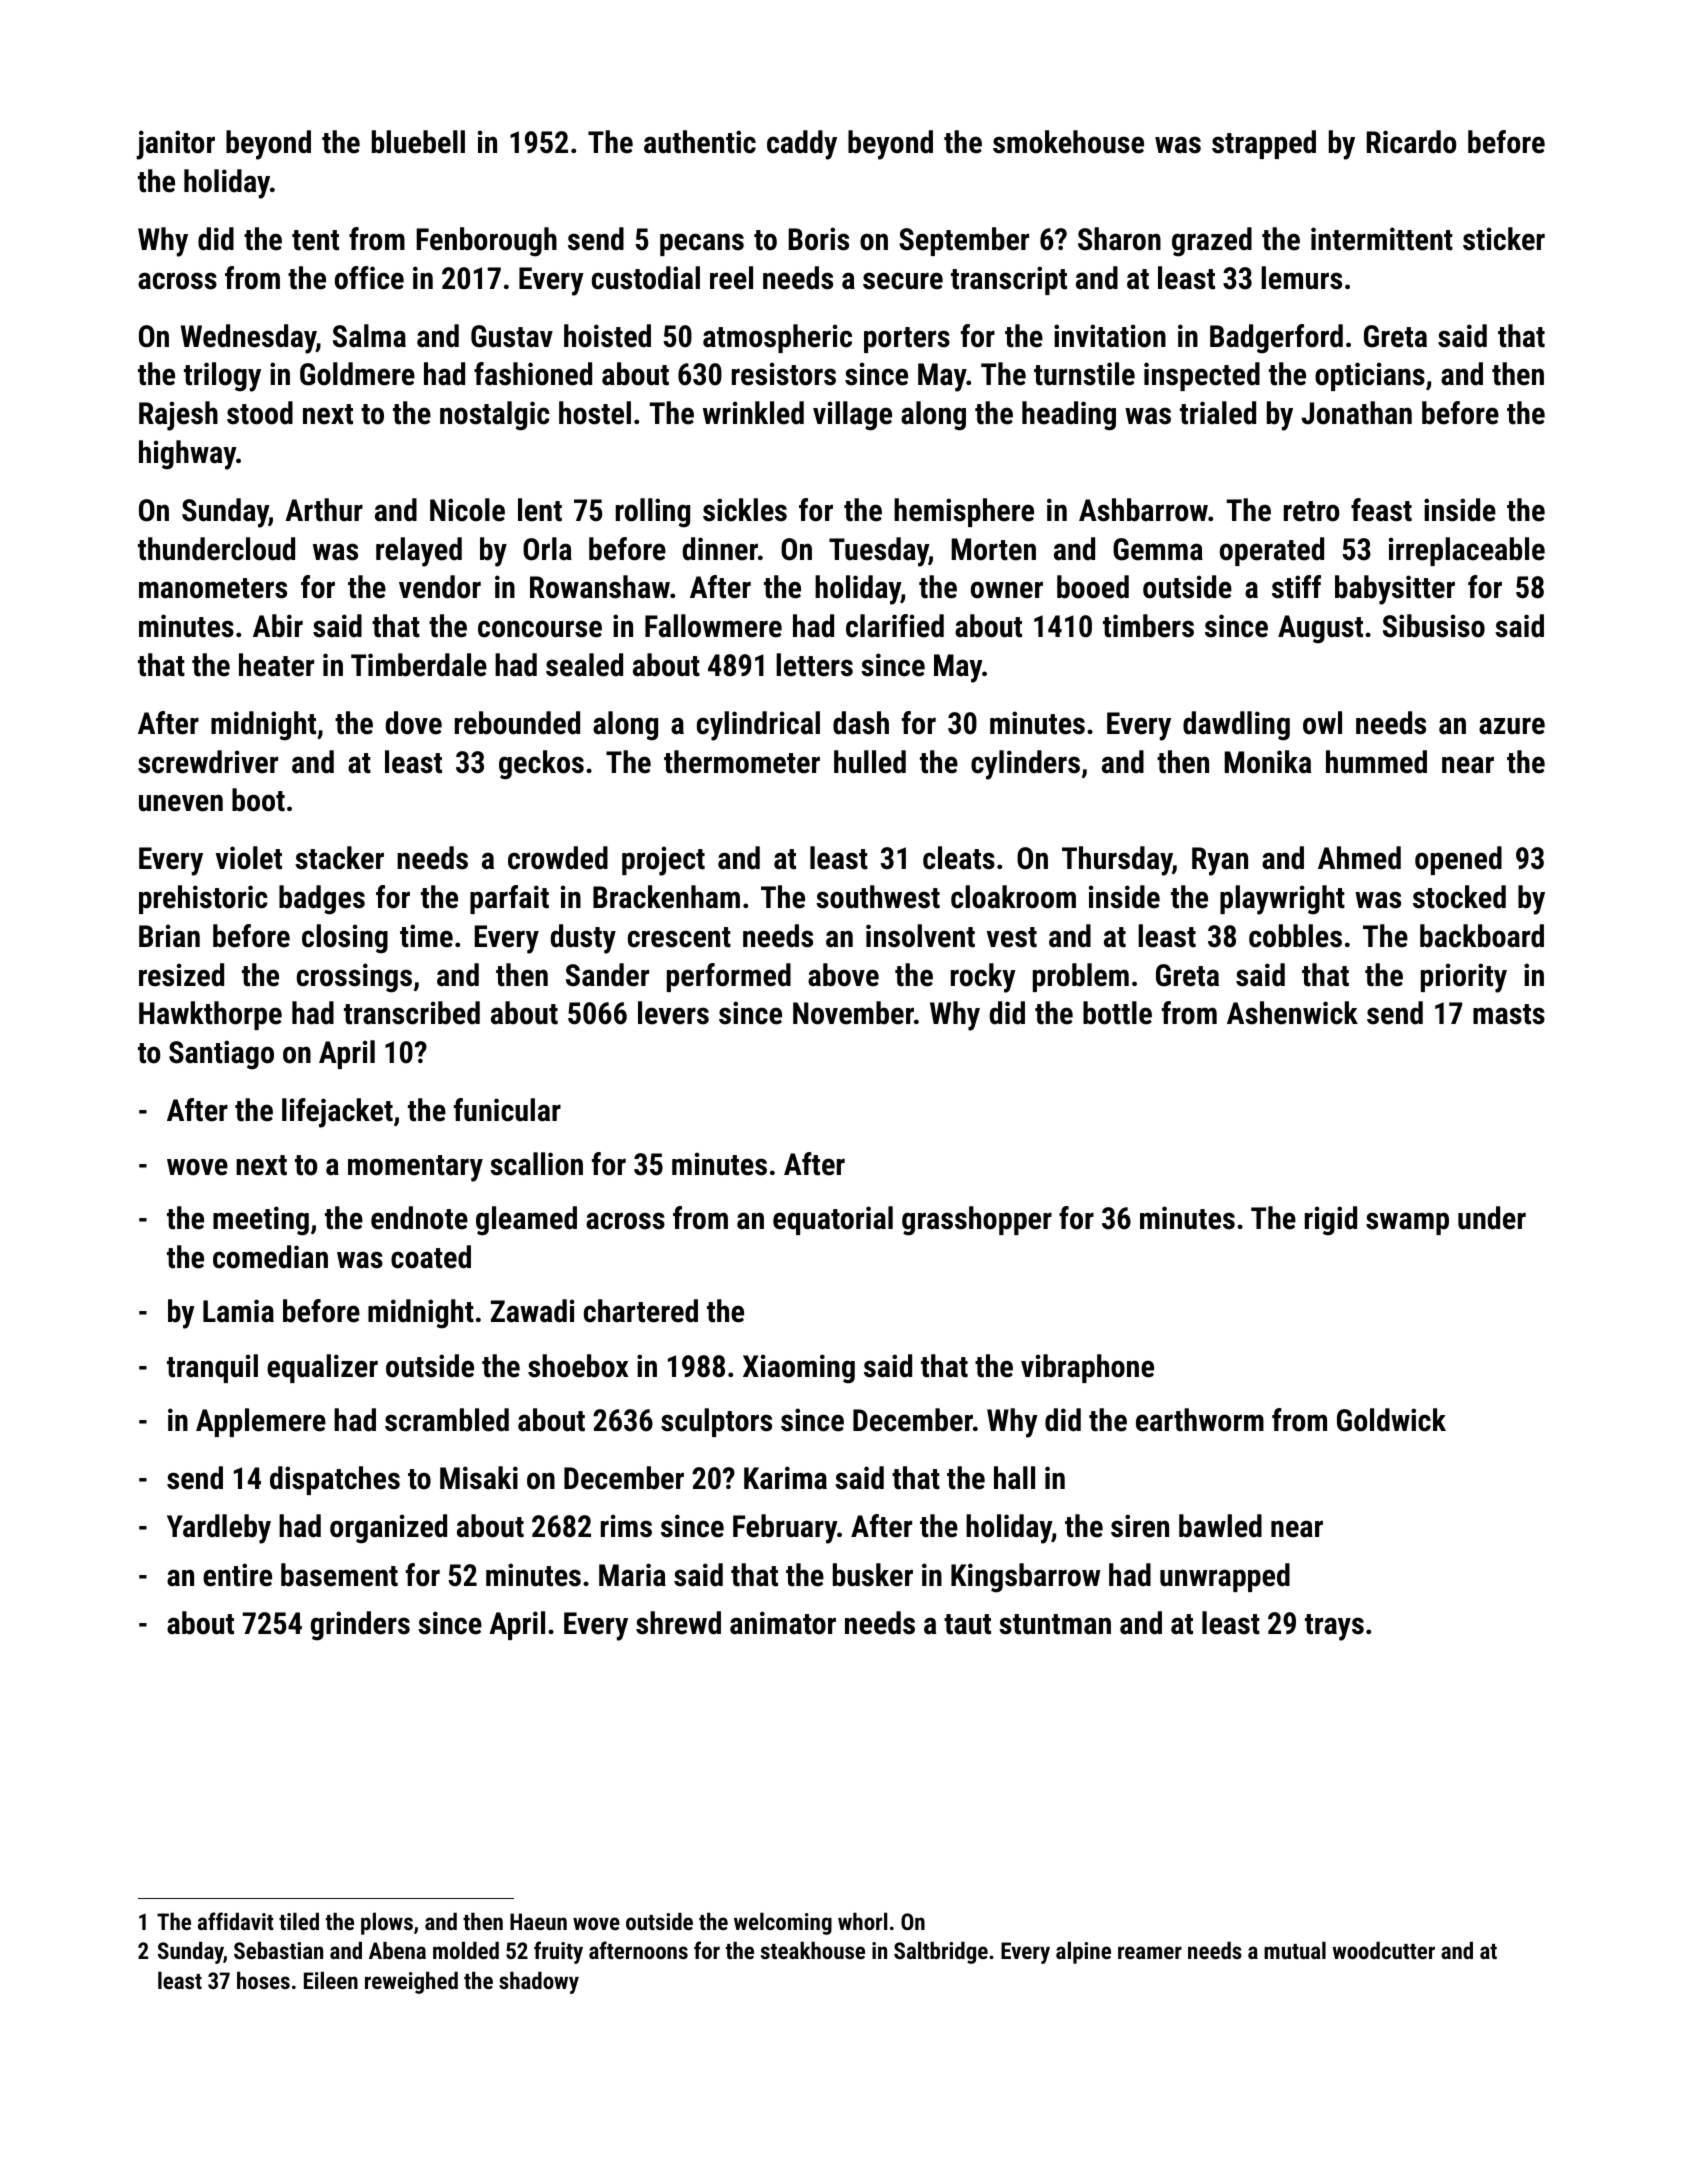  I want to click on masts, so click(1509, 1014).
